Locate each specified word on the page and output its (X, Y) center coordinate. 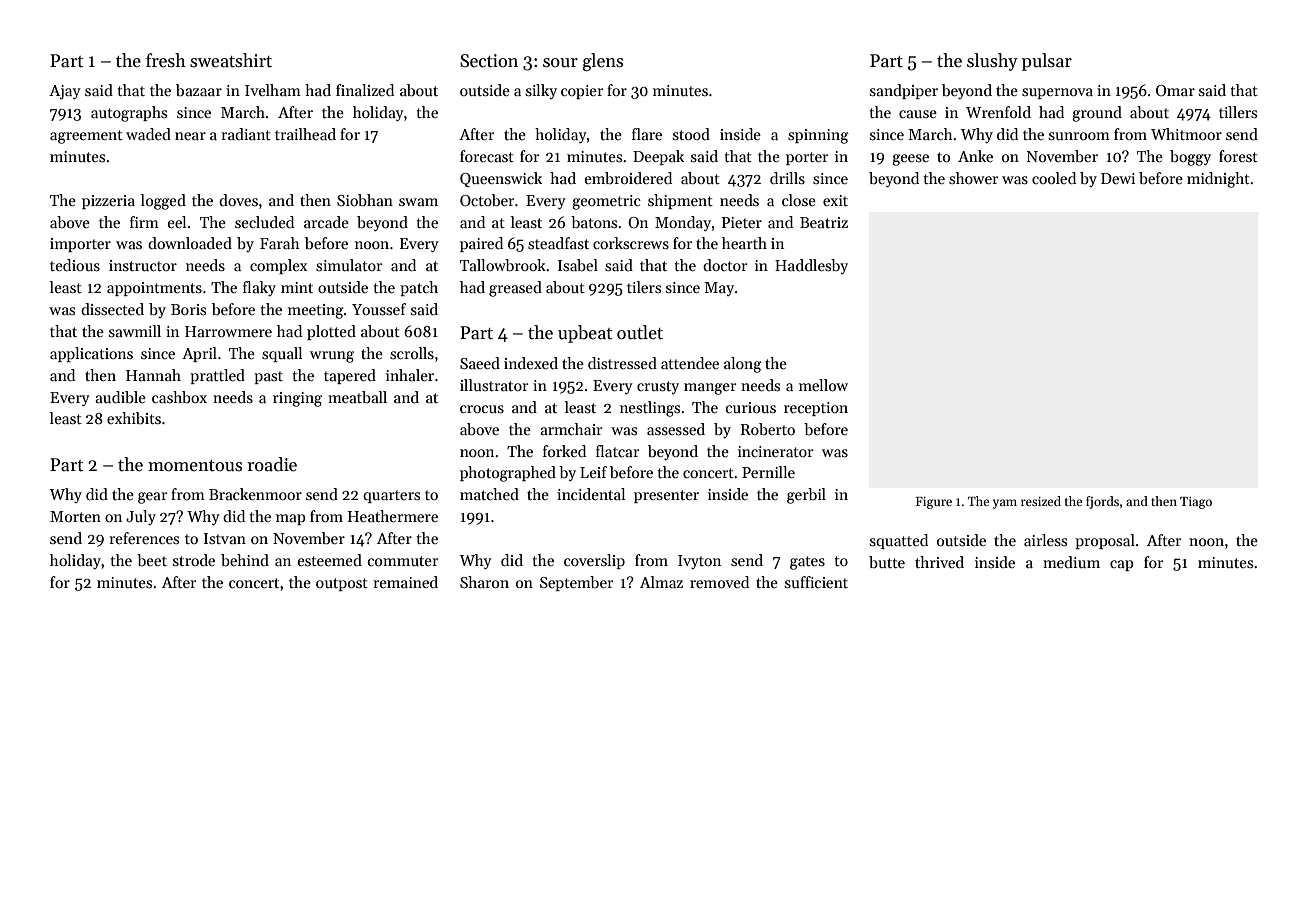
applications (91, 354)
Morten (75, 516)
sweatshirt (231, 60)
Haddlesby (811, 266)
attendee (690, 363)
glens (603, 62)
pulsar (1047, 62)
